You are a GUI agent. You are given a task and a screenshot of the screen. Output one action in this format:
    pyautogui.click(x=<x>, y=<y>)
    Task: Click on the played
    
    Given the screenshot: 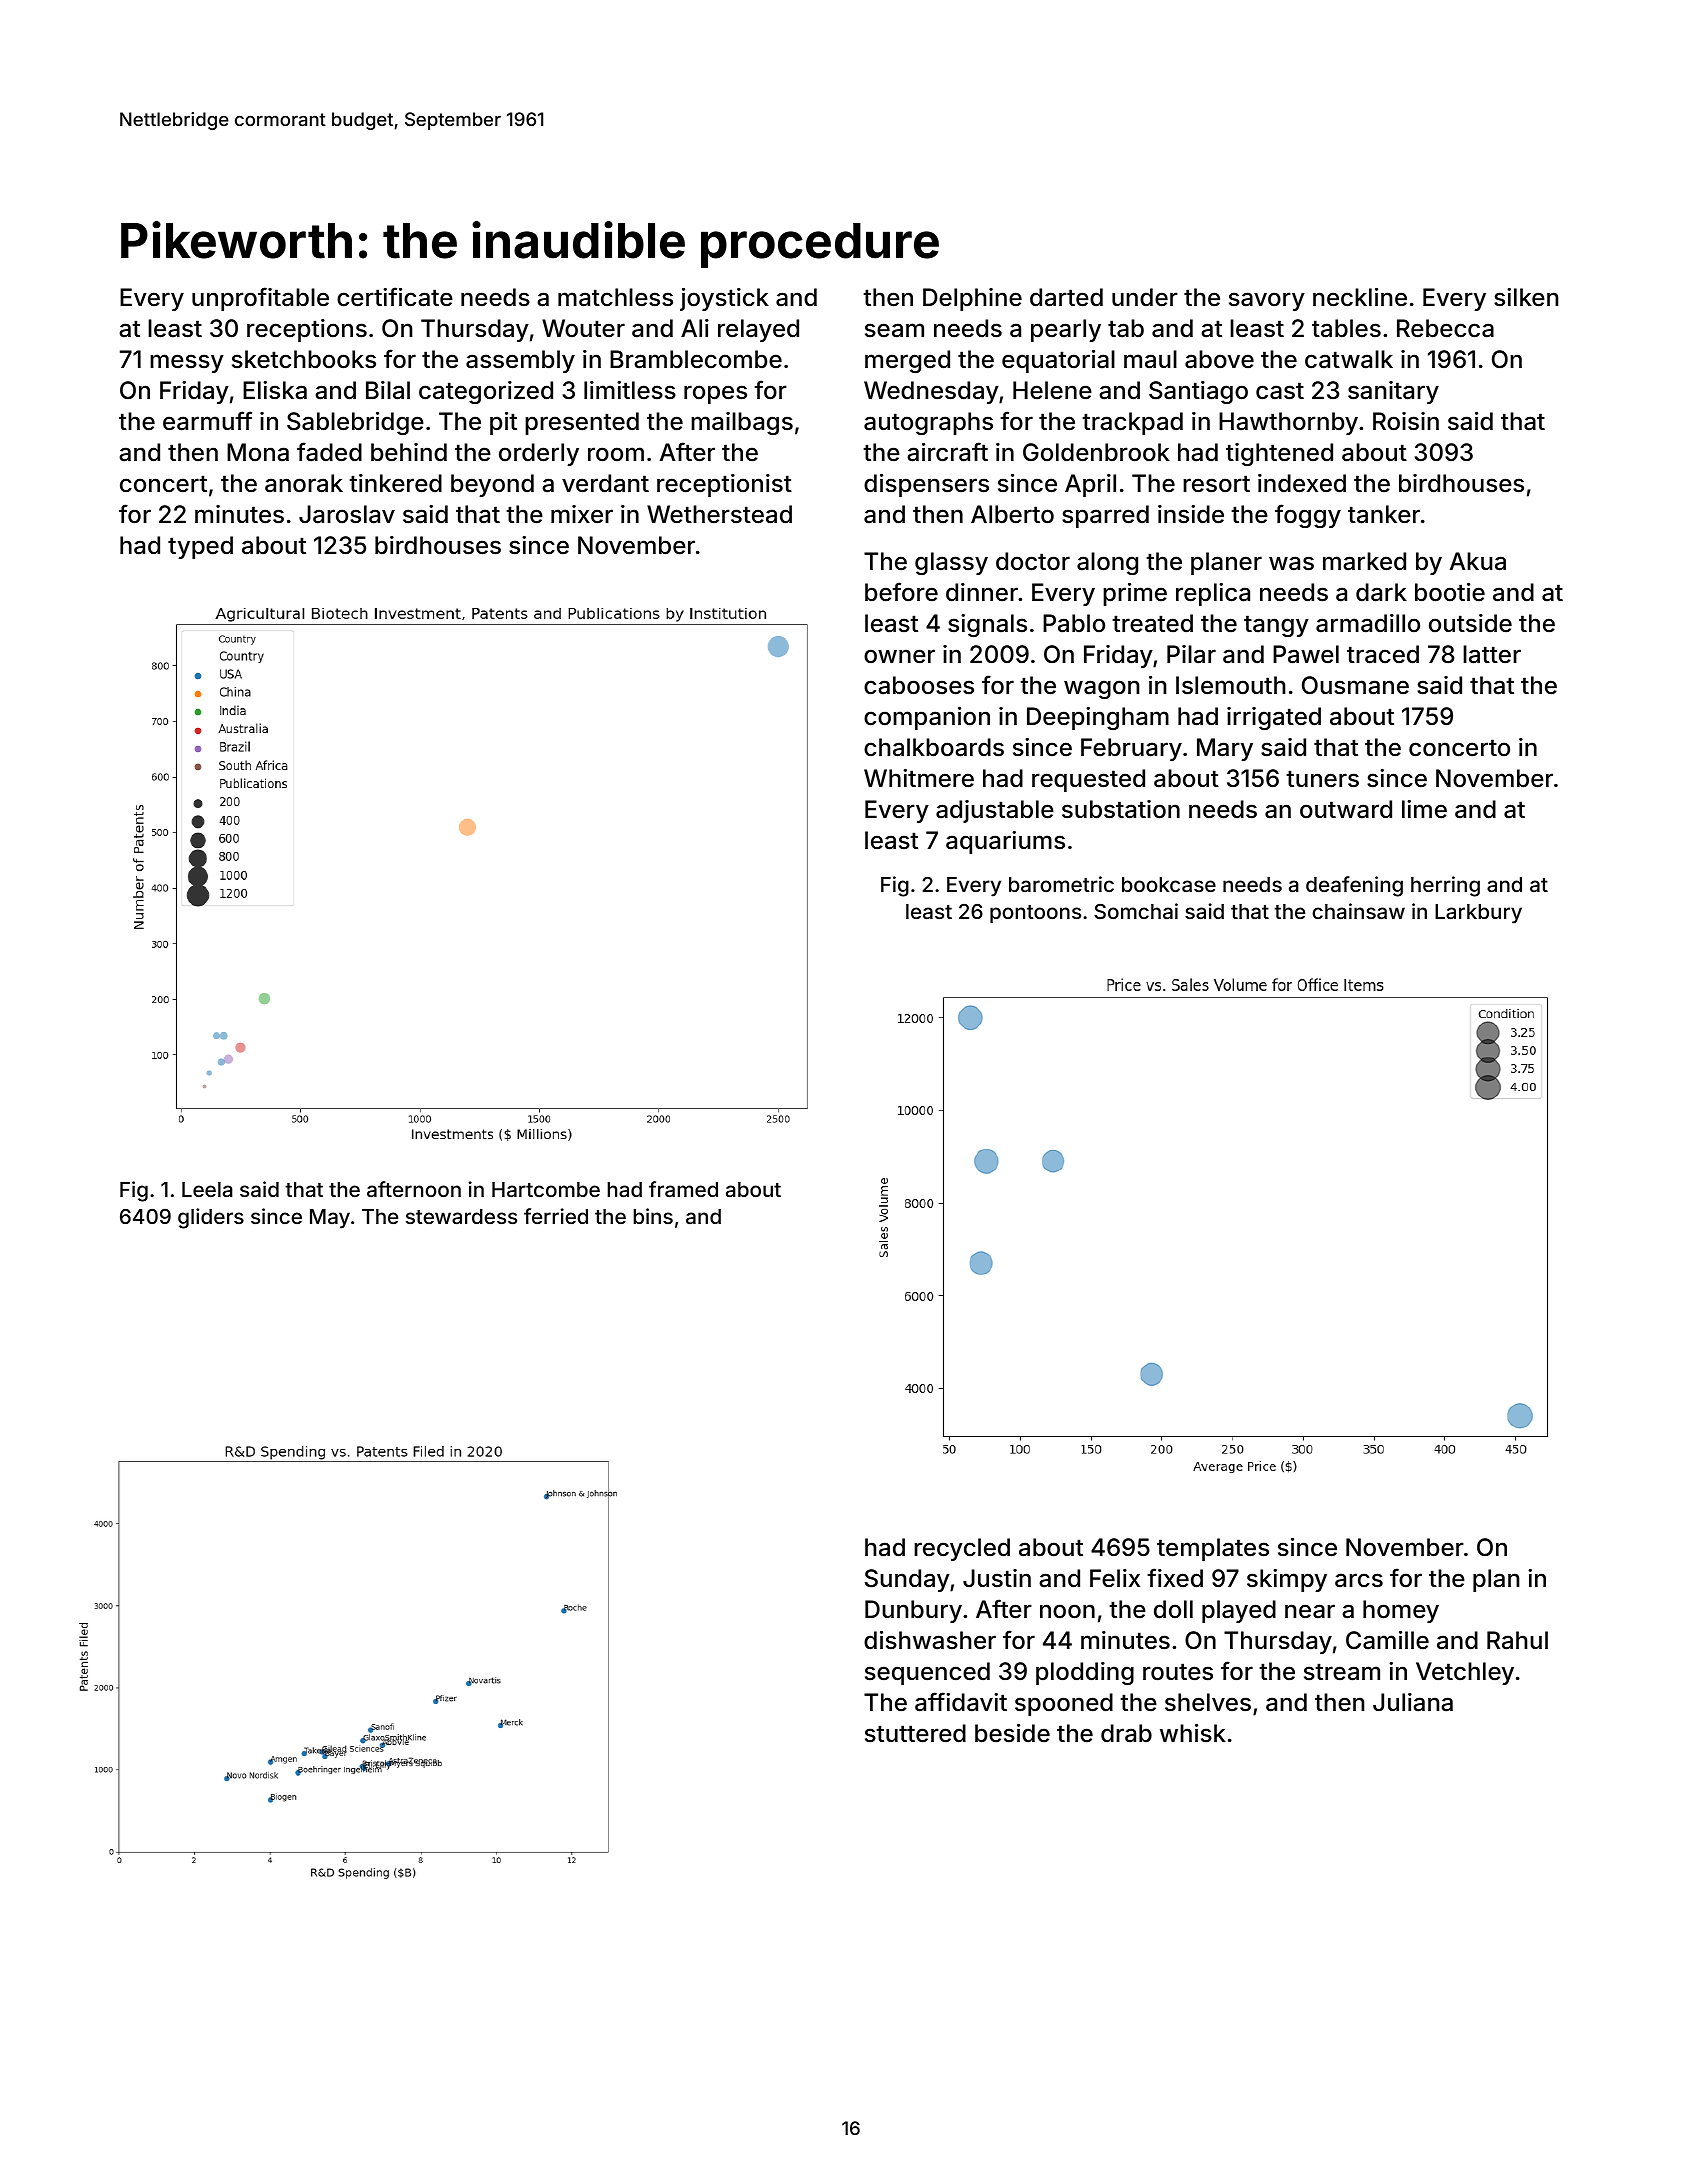 What is the action you would take?
    pyautogui.click(x=1239, y=1611)
